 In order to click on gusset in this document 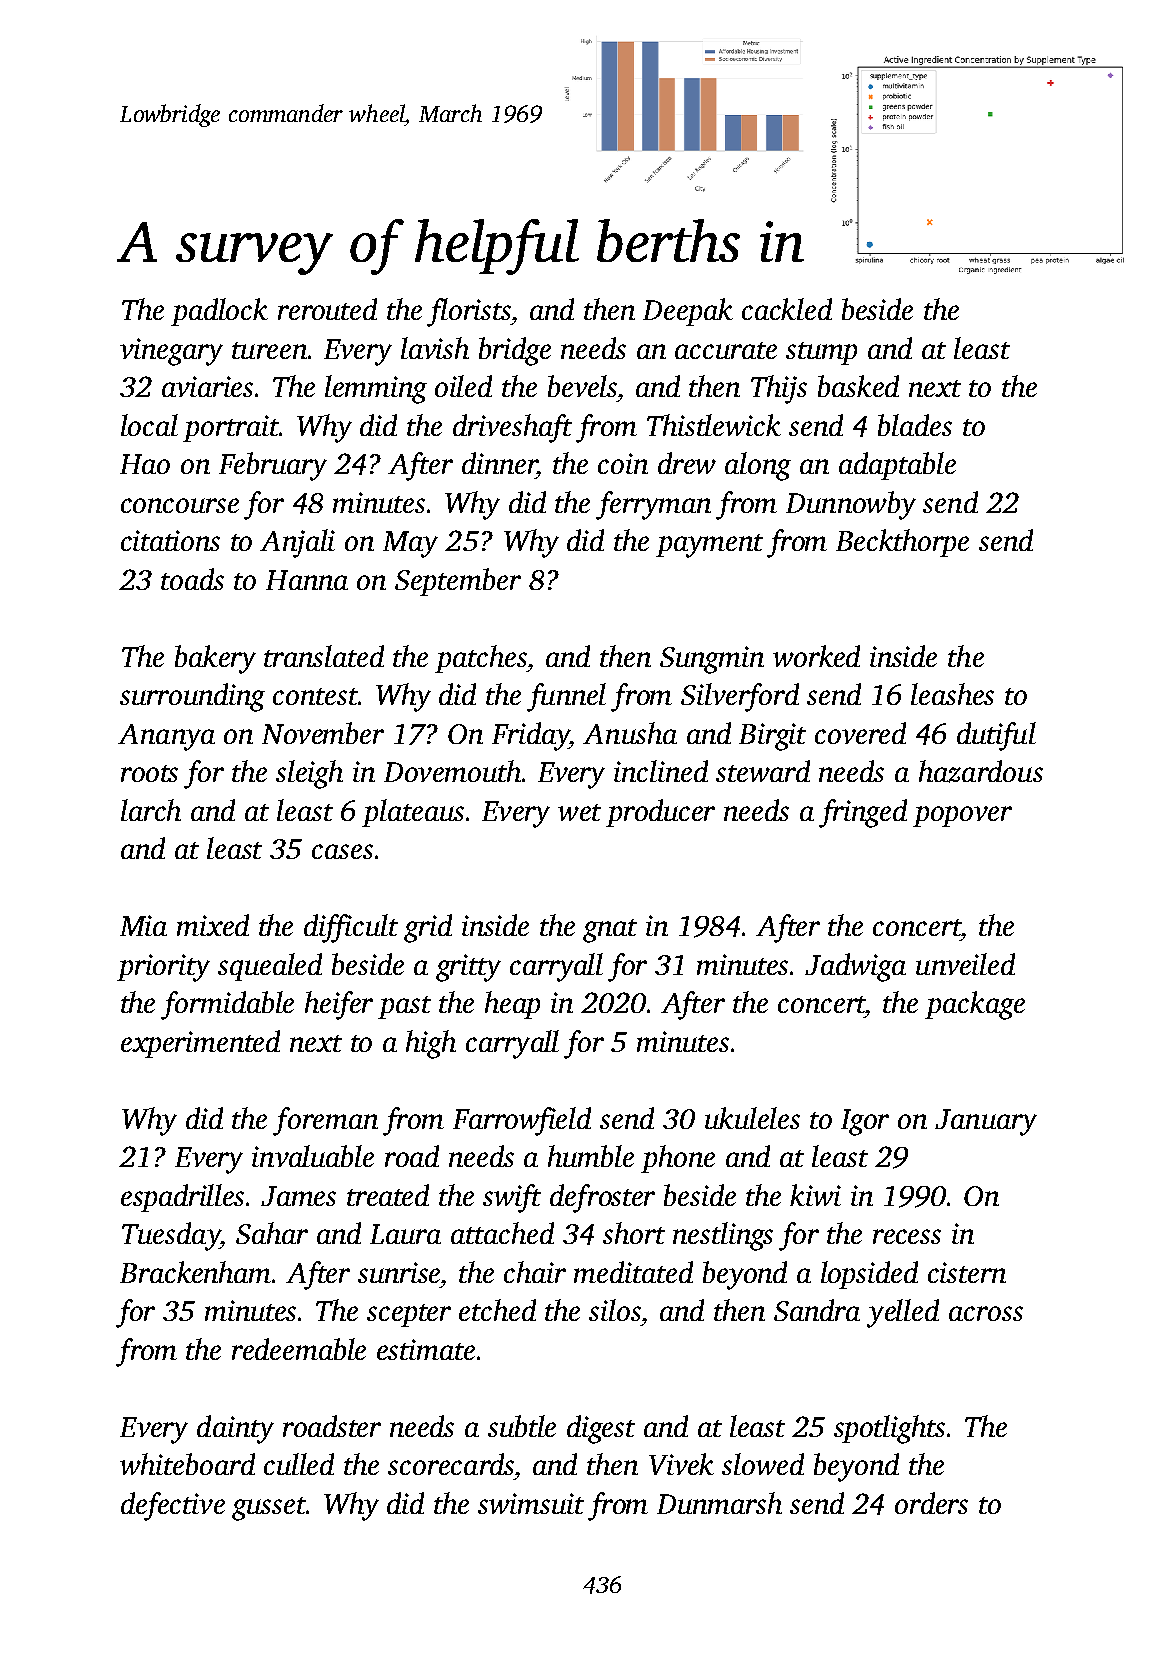, I will do `click(269, 1509)`.
